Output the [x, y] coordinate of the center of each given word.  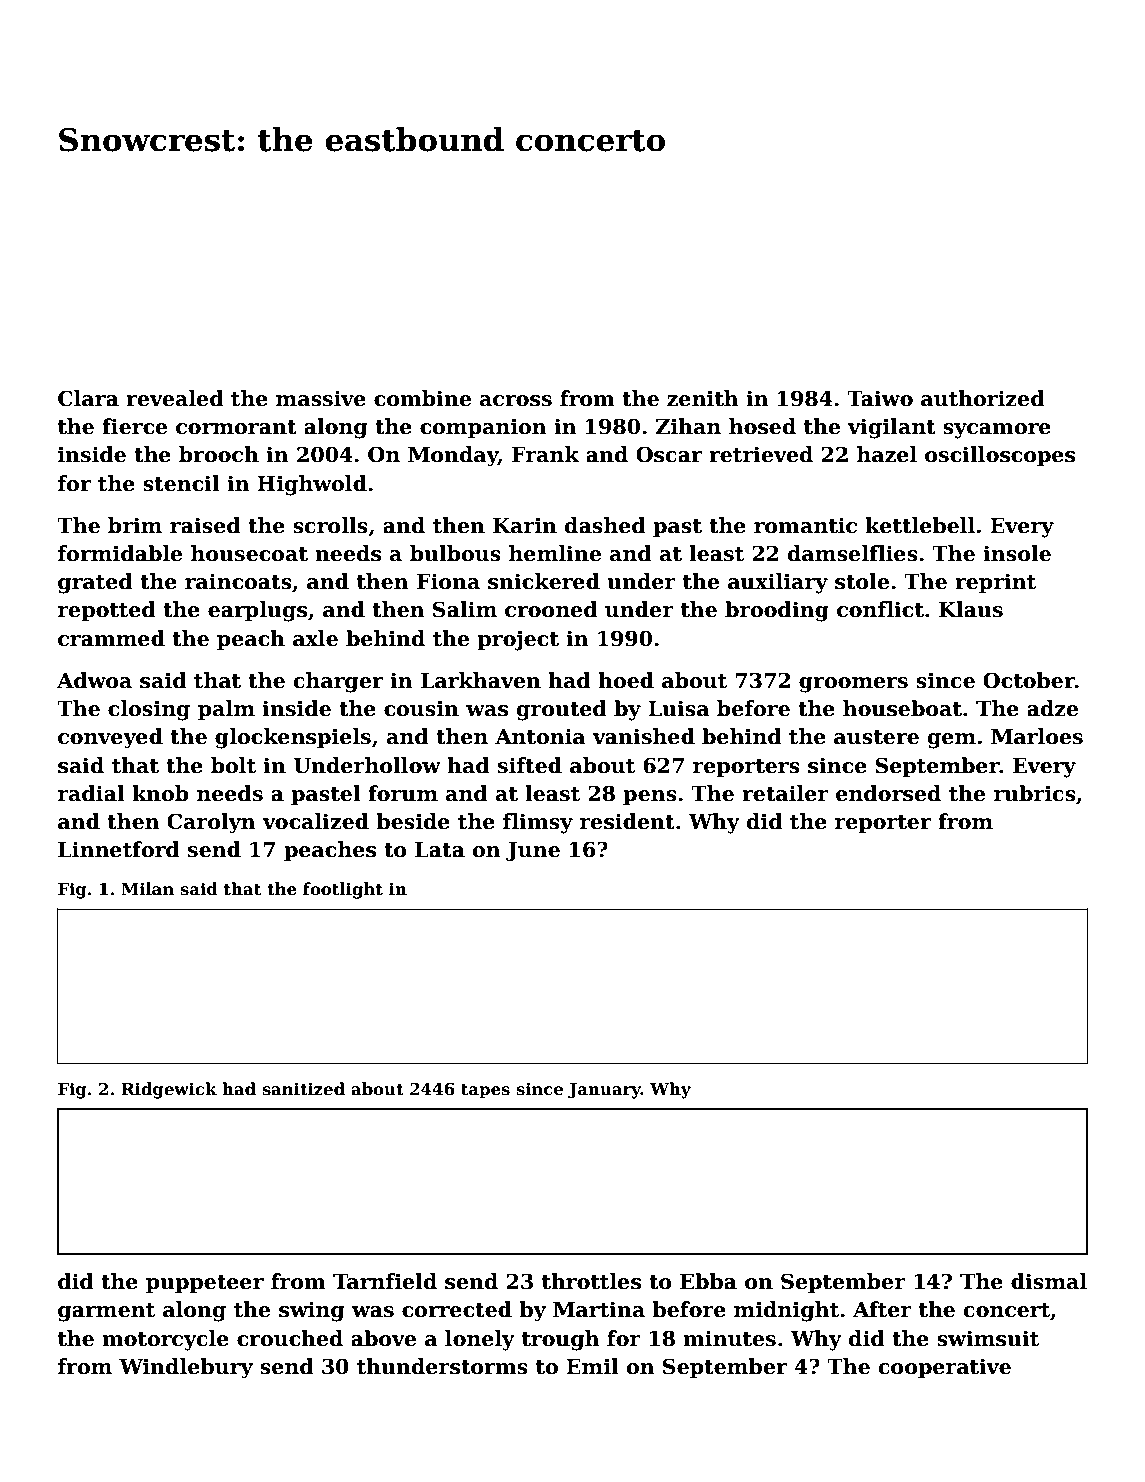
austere [876, 737]
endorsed [888, 793]
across [516, 401]
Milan [147, 888]
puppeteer [205, 1284]
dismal [1049, 1281]
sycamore [997, 431]
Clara [88, 398]
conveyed [110, 738]
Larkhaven [481, 680]
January [604, 1091]
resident [627, 821]
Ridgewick [169, 1090]
